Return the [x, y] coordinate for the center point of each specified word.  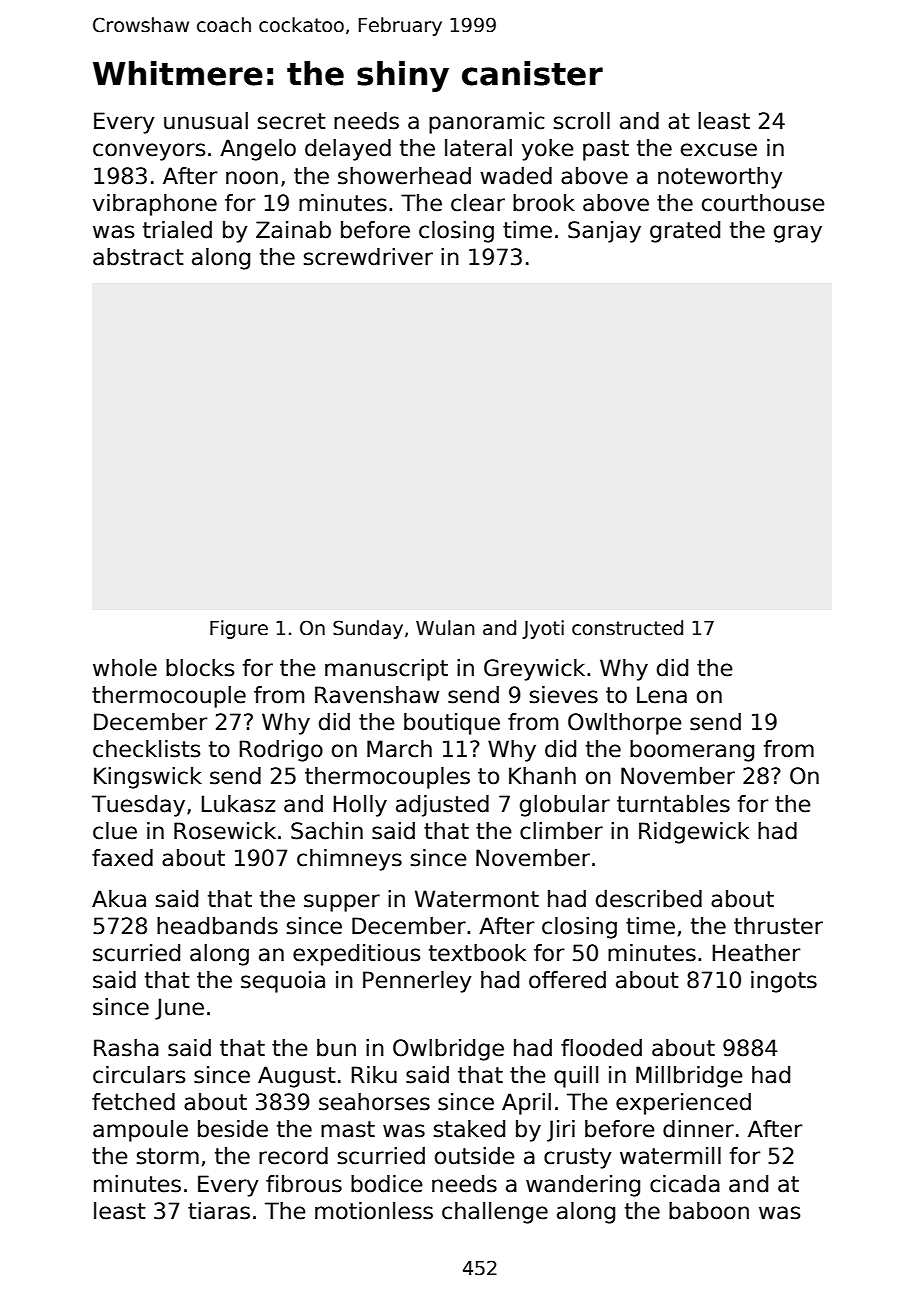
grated [685, 232]
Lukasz [238, 804]
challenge [495, 1213]
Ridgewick [694, 833]
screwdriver [368, 257]
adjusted [442, 806]
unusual [206, 121]
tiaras [219, 1211]
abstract [138, 257]
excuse [719, 150]
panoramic [487, 123]
